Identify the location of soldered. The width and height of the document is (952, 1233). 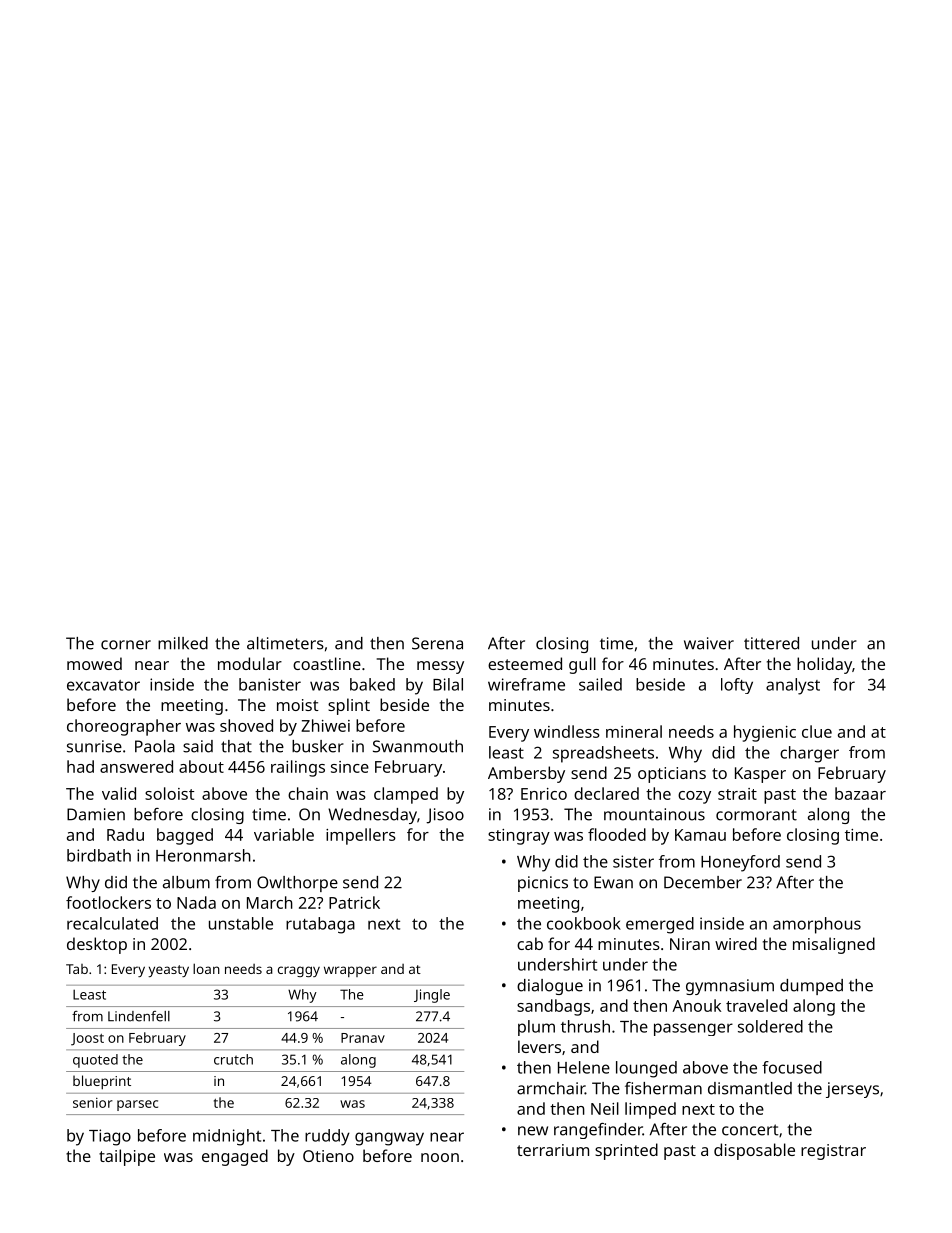
(770, 1026).
